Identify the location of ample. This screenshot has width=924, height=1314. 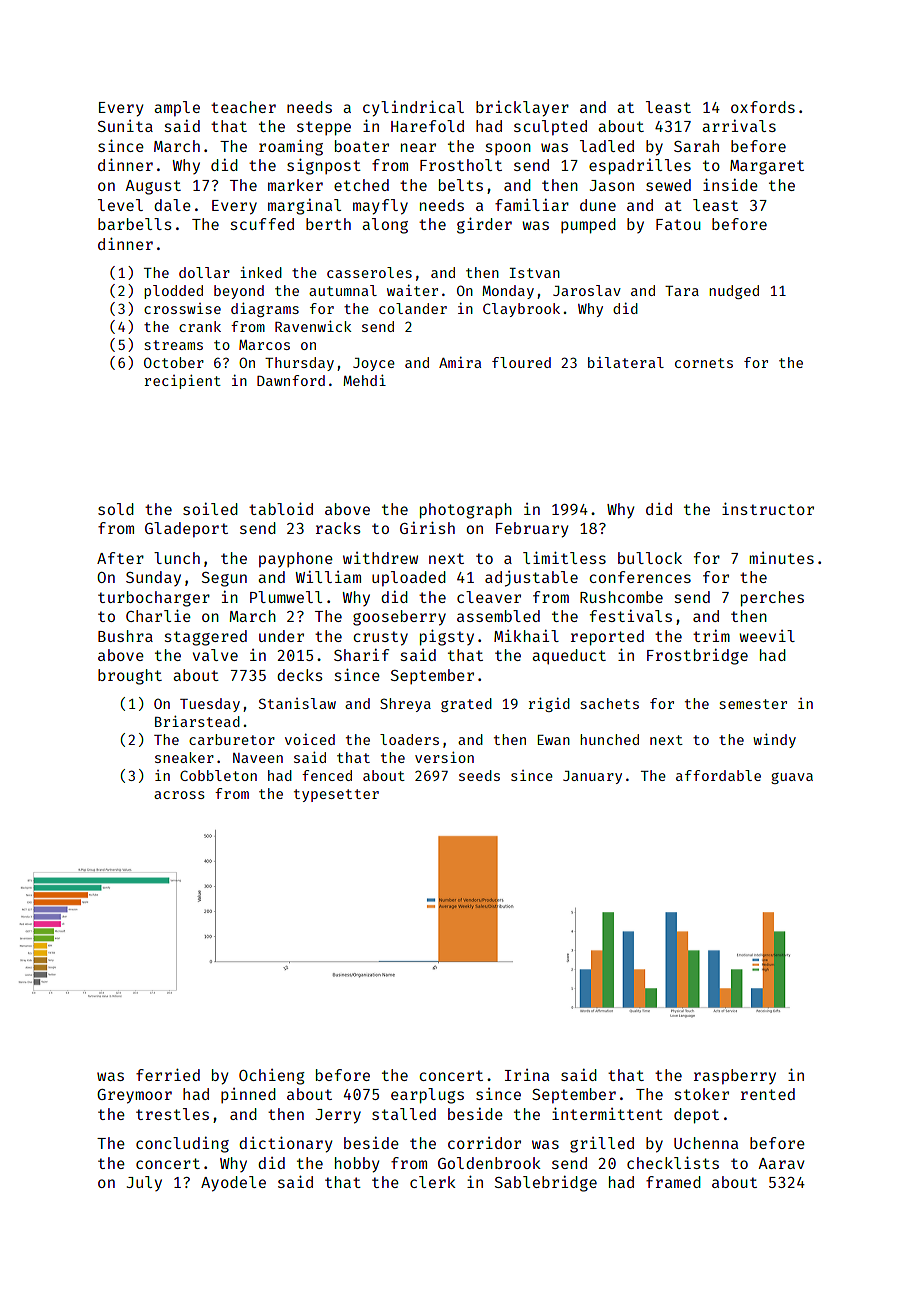
(177, 108).
